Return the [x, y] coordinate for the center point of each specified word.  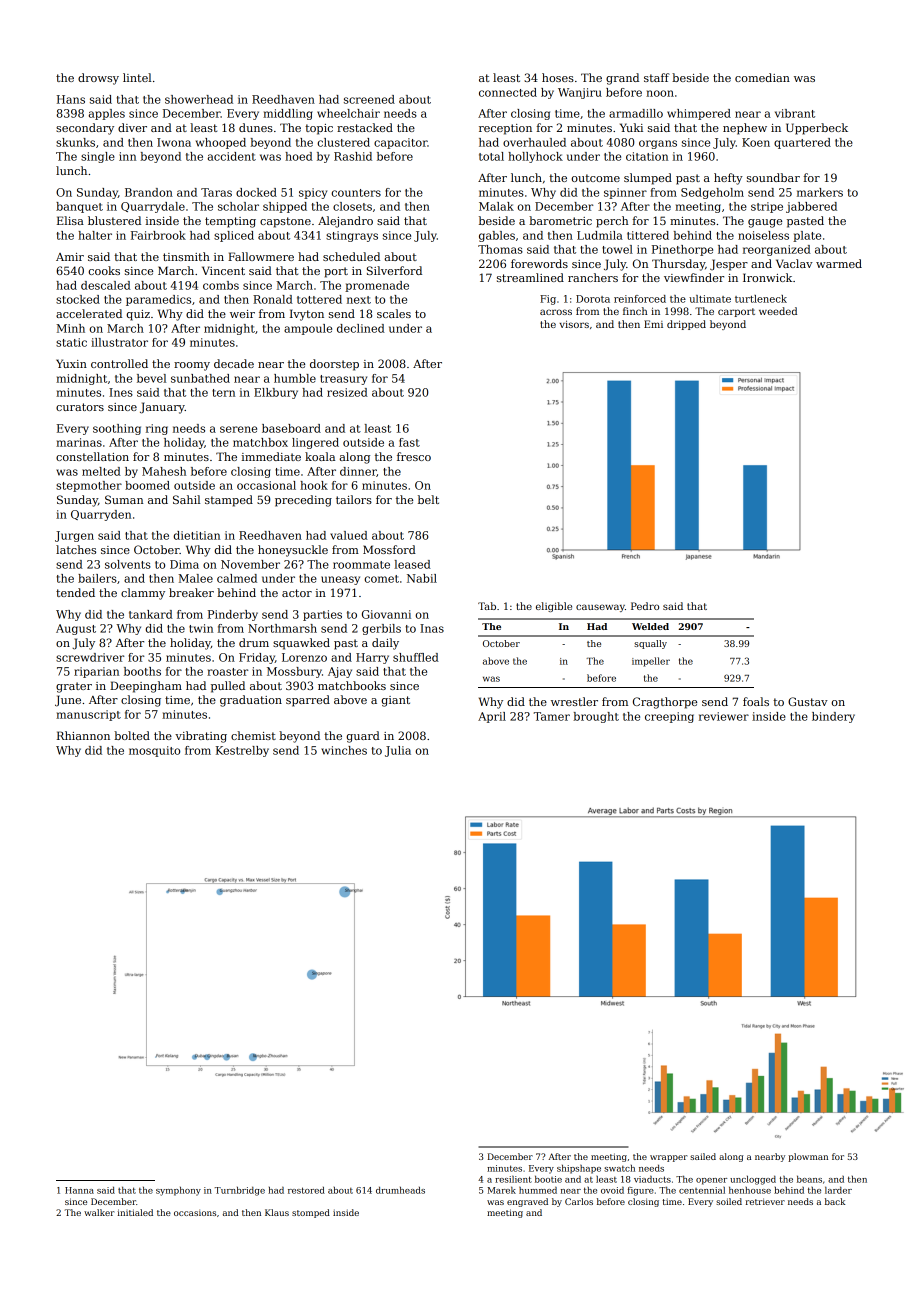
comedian [762, 77]
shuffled [416, 657]
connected [508, 92]
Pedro [645, 606]
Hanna [79, 1190]
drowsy [98, 79]
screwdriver [90, 657]
